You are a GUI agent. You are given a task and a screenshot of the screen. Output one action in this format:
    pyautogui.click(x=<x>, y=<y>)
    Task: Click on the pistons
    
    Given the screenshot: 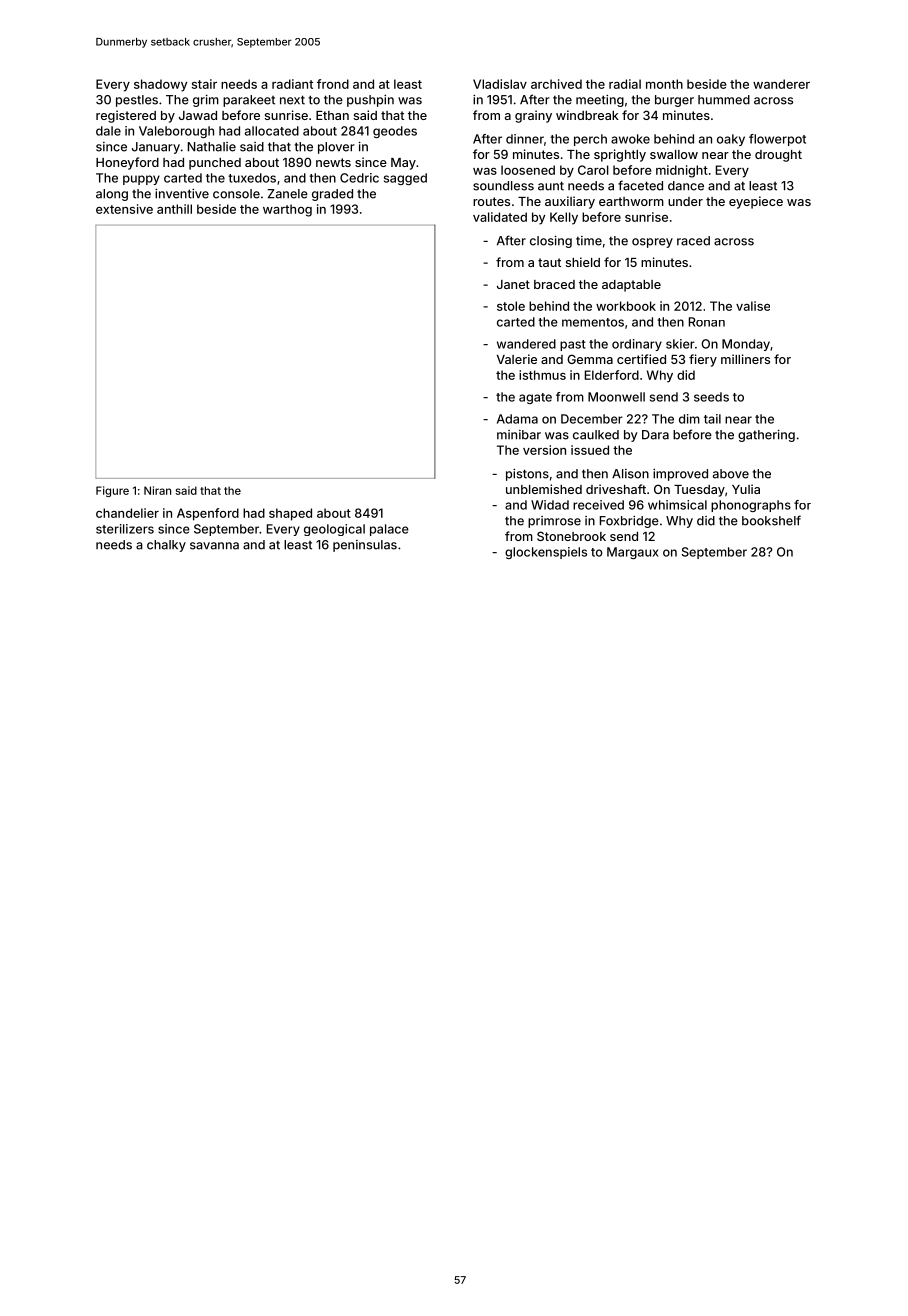 What is the action you would take?
    pyautogui.click(x=527, y=475)
